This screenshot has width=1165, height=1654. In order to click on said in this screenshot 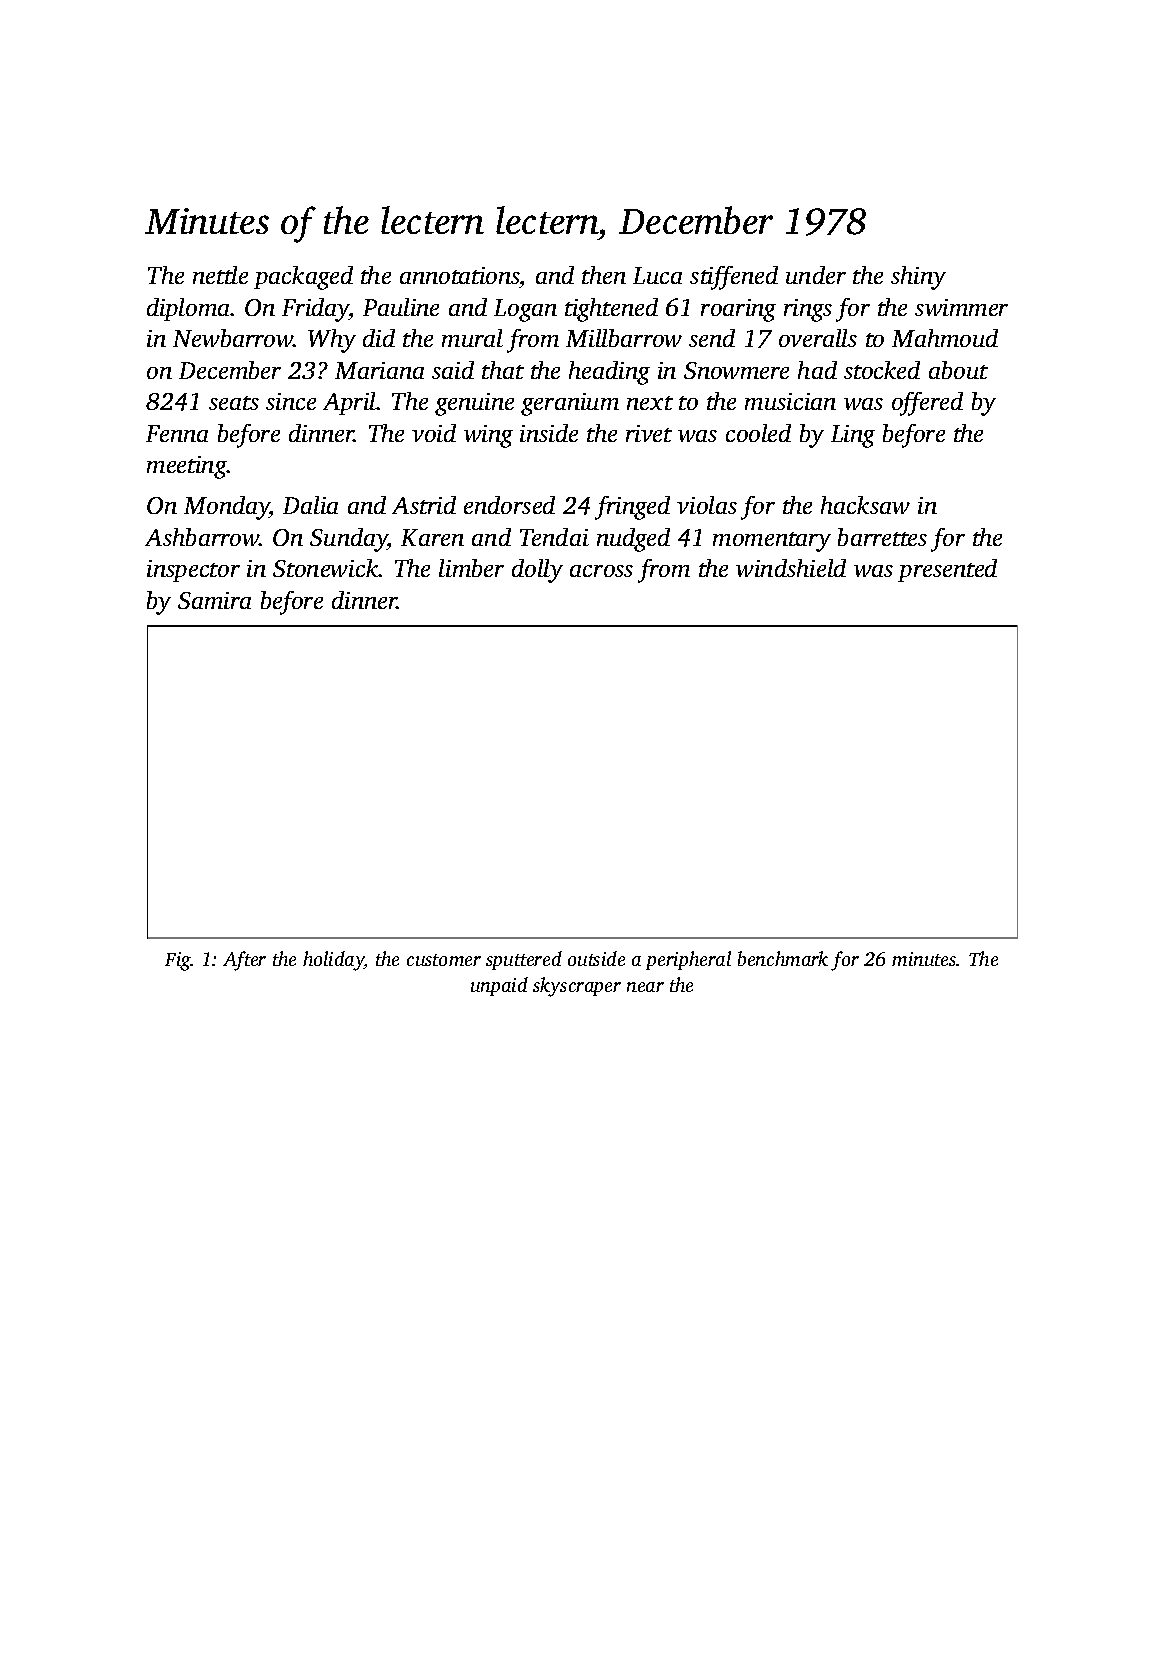, I will do `click(453, 370)`.
